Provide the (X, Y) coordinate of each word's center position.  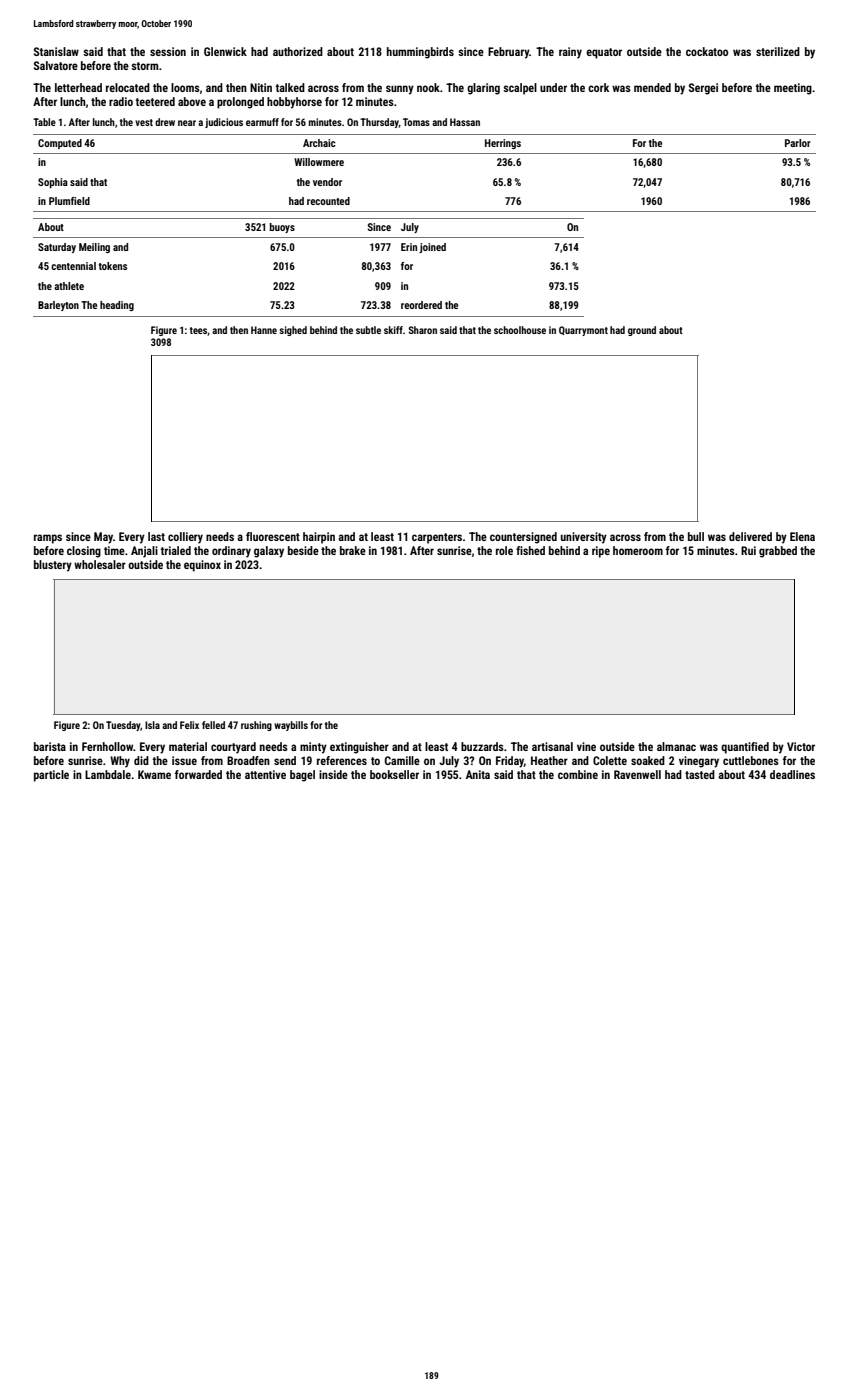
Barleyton (58, 306)
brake (353, 550)
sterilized (778, 51)
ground (642, 331)
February (508, 53)
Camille (402, 760)
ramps (48, 539)
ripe (601, 552)
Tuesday (123, 726)
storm (144, 66)
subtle (368, 330)
